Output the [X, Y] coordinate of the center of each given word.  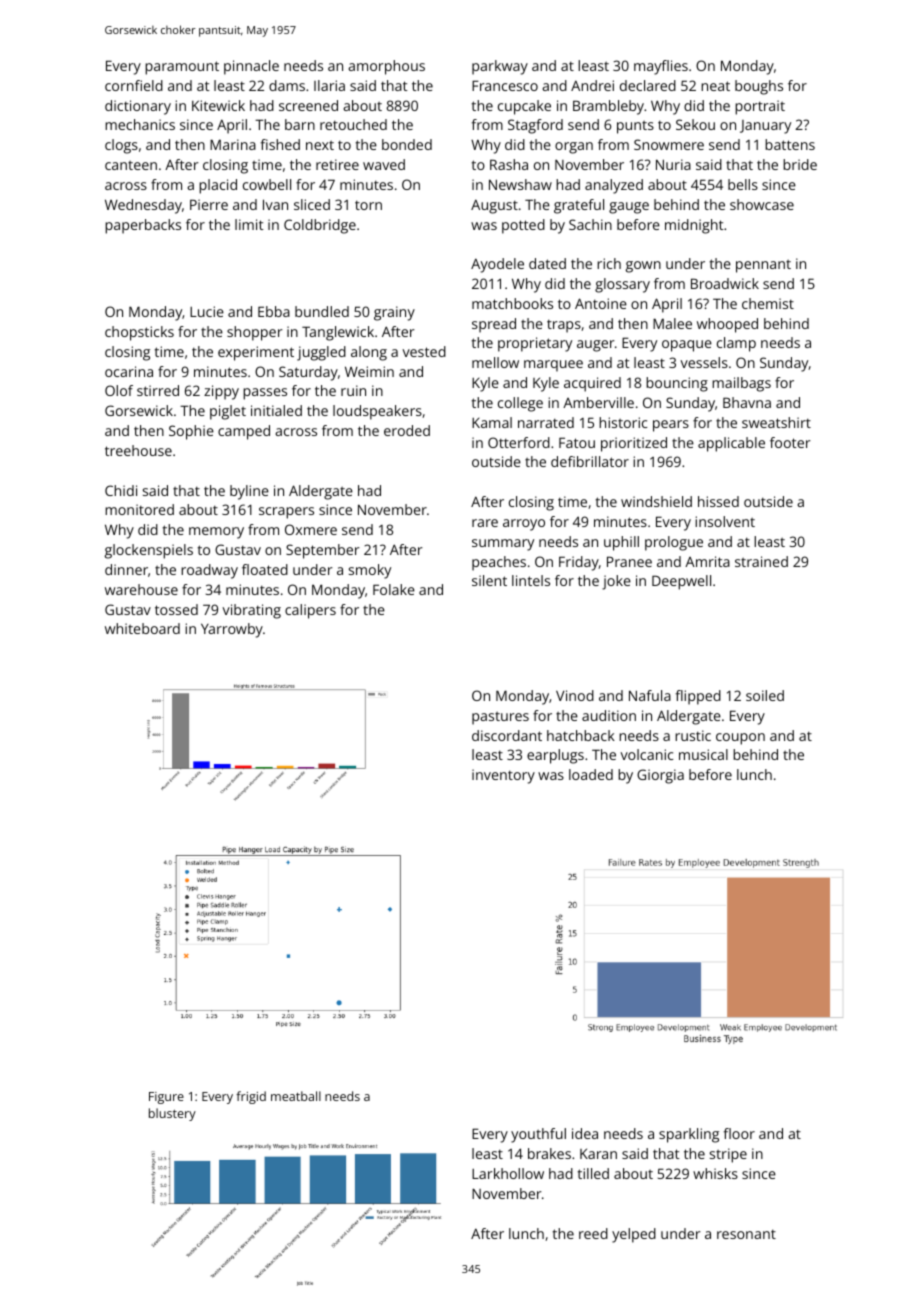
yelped [634, 1235]
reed [593, 1233]
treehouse [138, 450]
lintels [531, 580]
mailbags [741, 384]
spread [494, 325]
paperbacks [143, 226]
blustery [172, 1114]
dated [547, 263]
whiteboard [142, 628]
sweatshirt [776, 422]
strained [761, 561]
